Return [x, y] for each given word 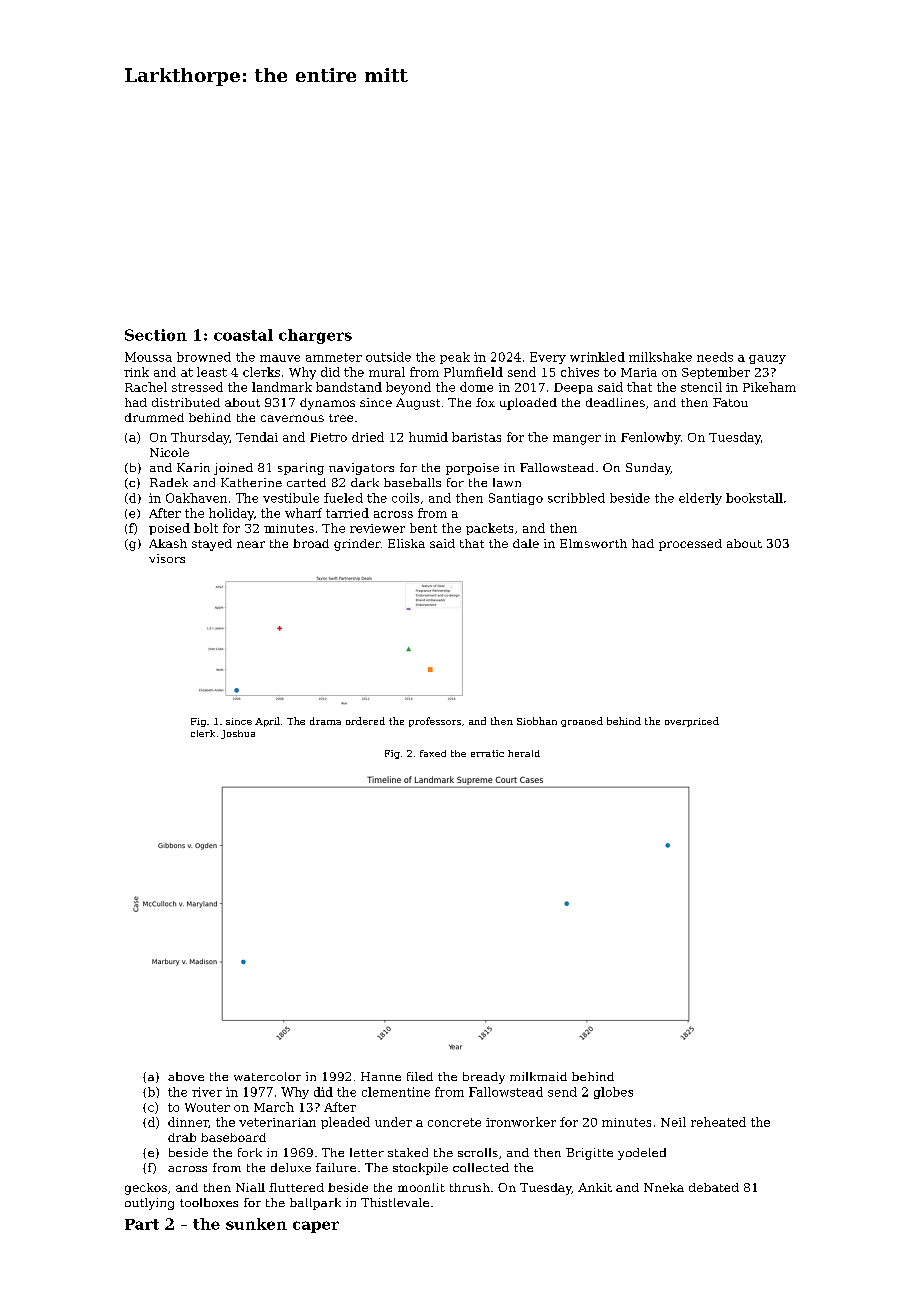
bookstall [754, 498]
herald [524, 753]
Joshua [238, 734]
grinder [357, 545]
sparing [301, 469]
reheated [718, 1122]
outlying [149, 1204]
